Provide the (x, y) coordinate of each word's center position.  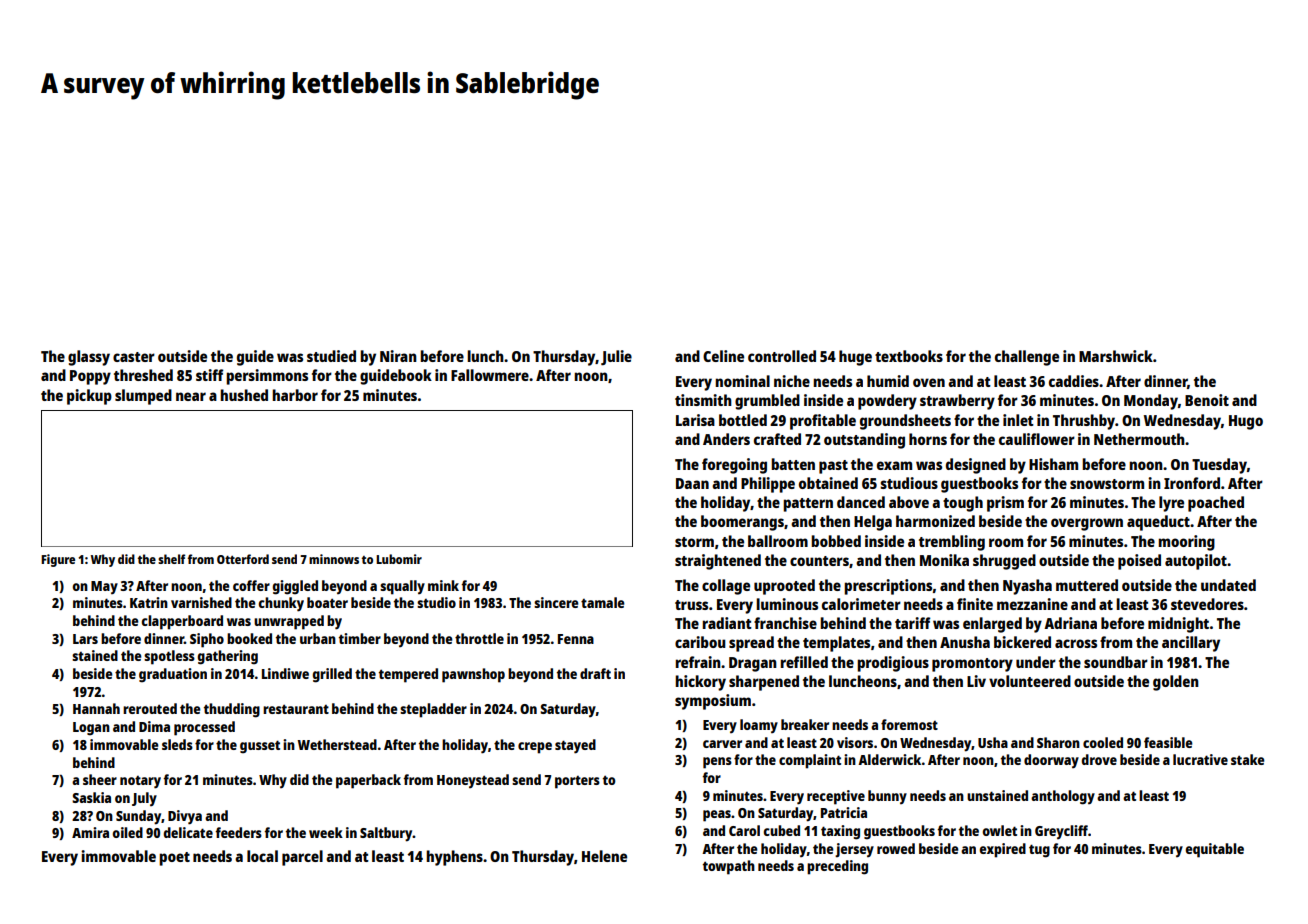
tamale (603, 602)
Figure (58, 560)
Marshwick (1116, 356)
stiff (209, 375)
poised (1139, 562)
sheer (100, 779)
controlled (782, 356)
